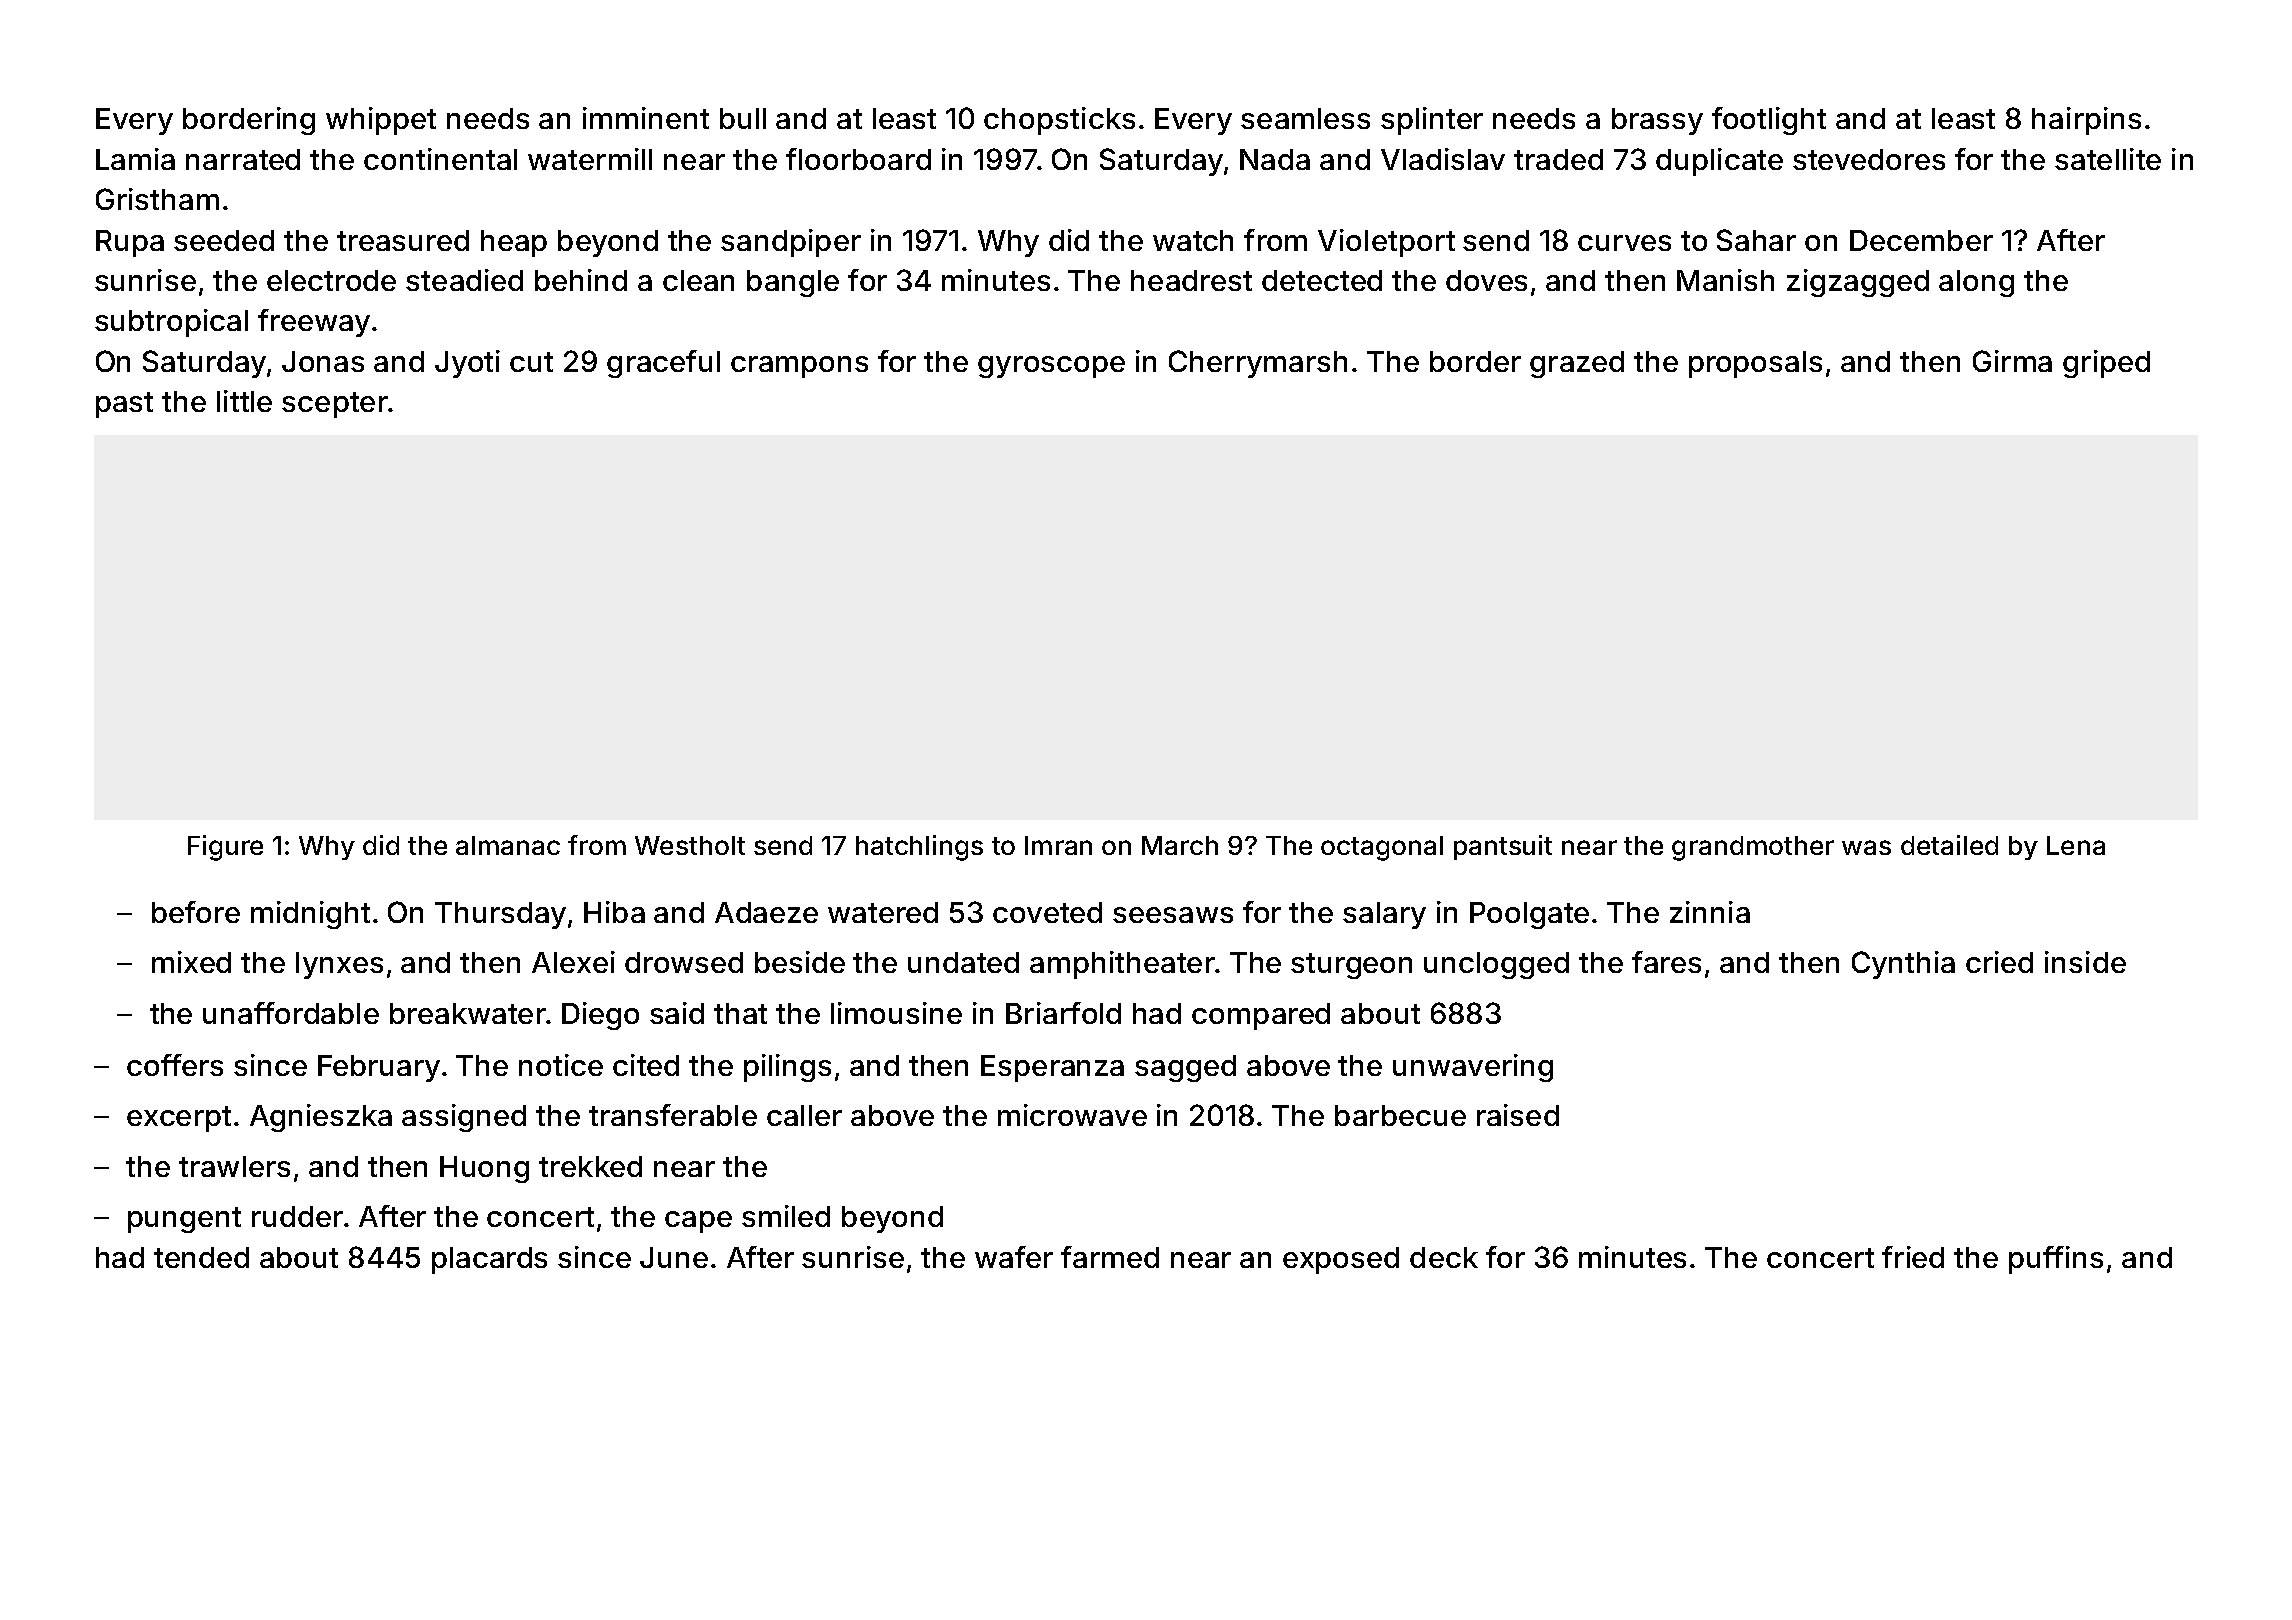  What do you see at coordinates (674, 1257) in the page?
I see `June` at bounding box center [674, 1257].
